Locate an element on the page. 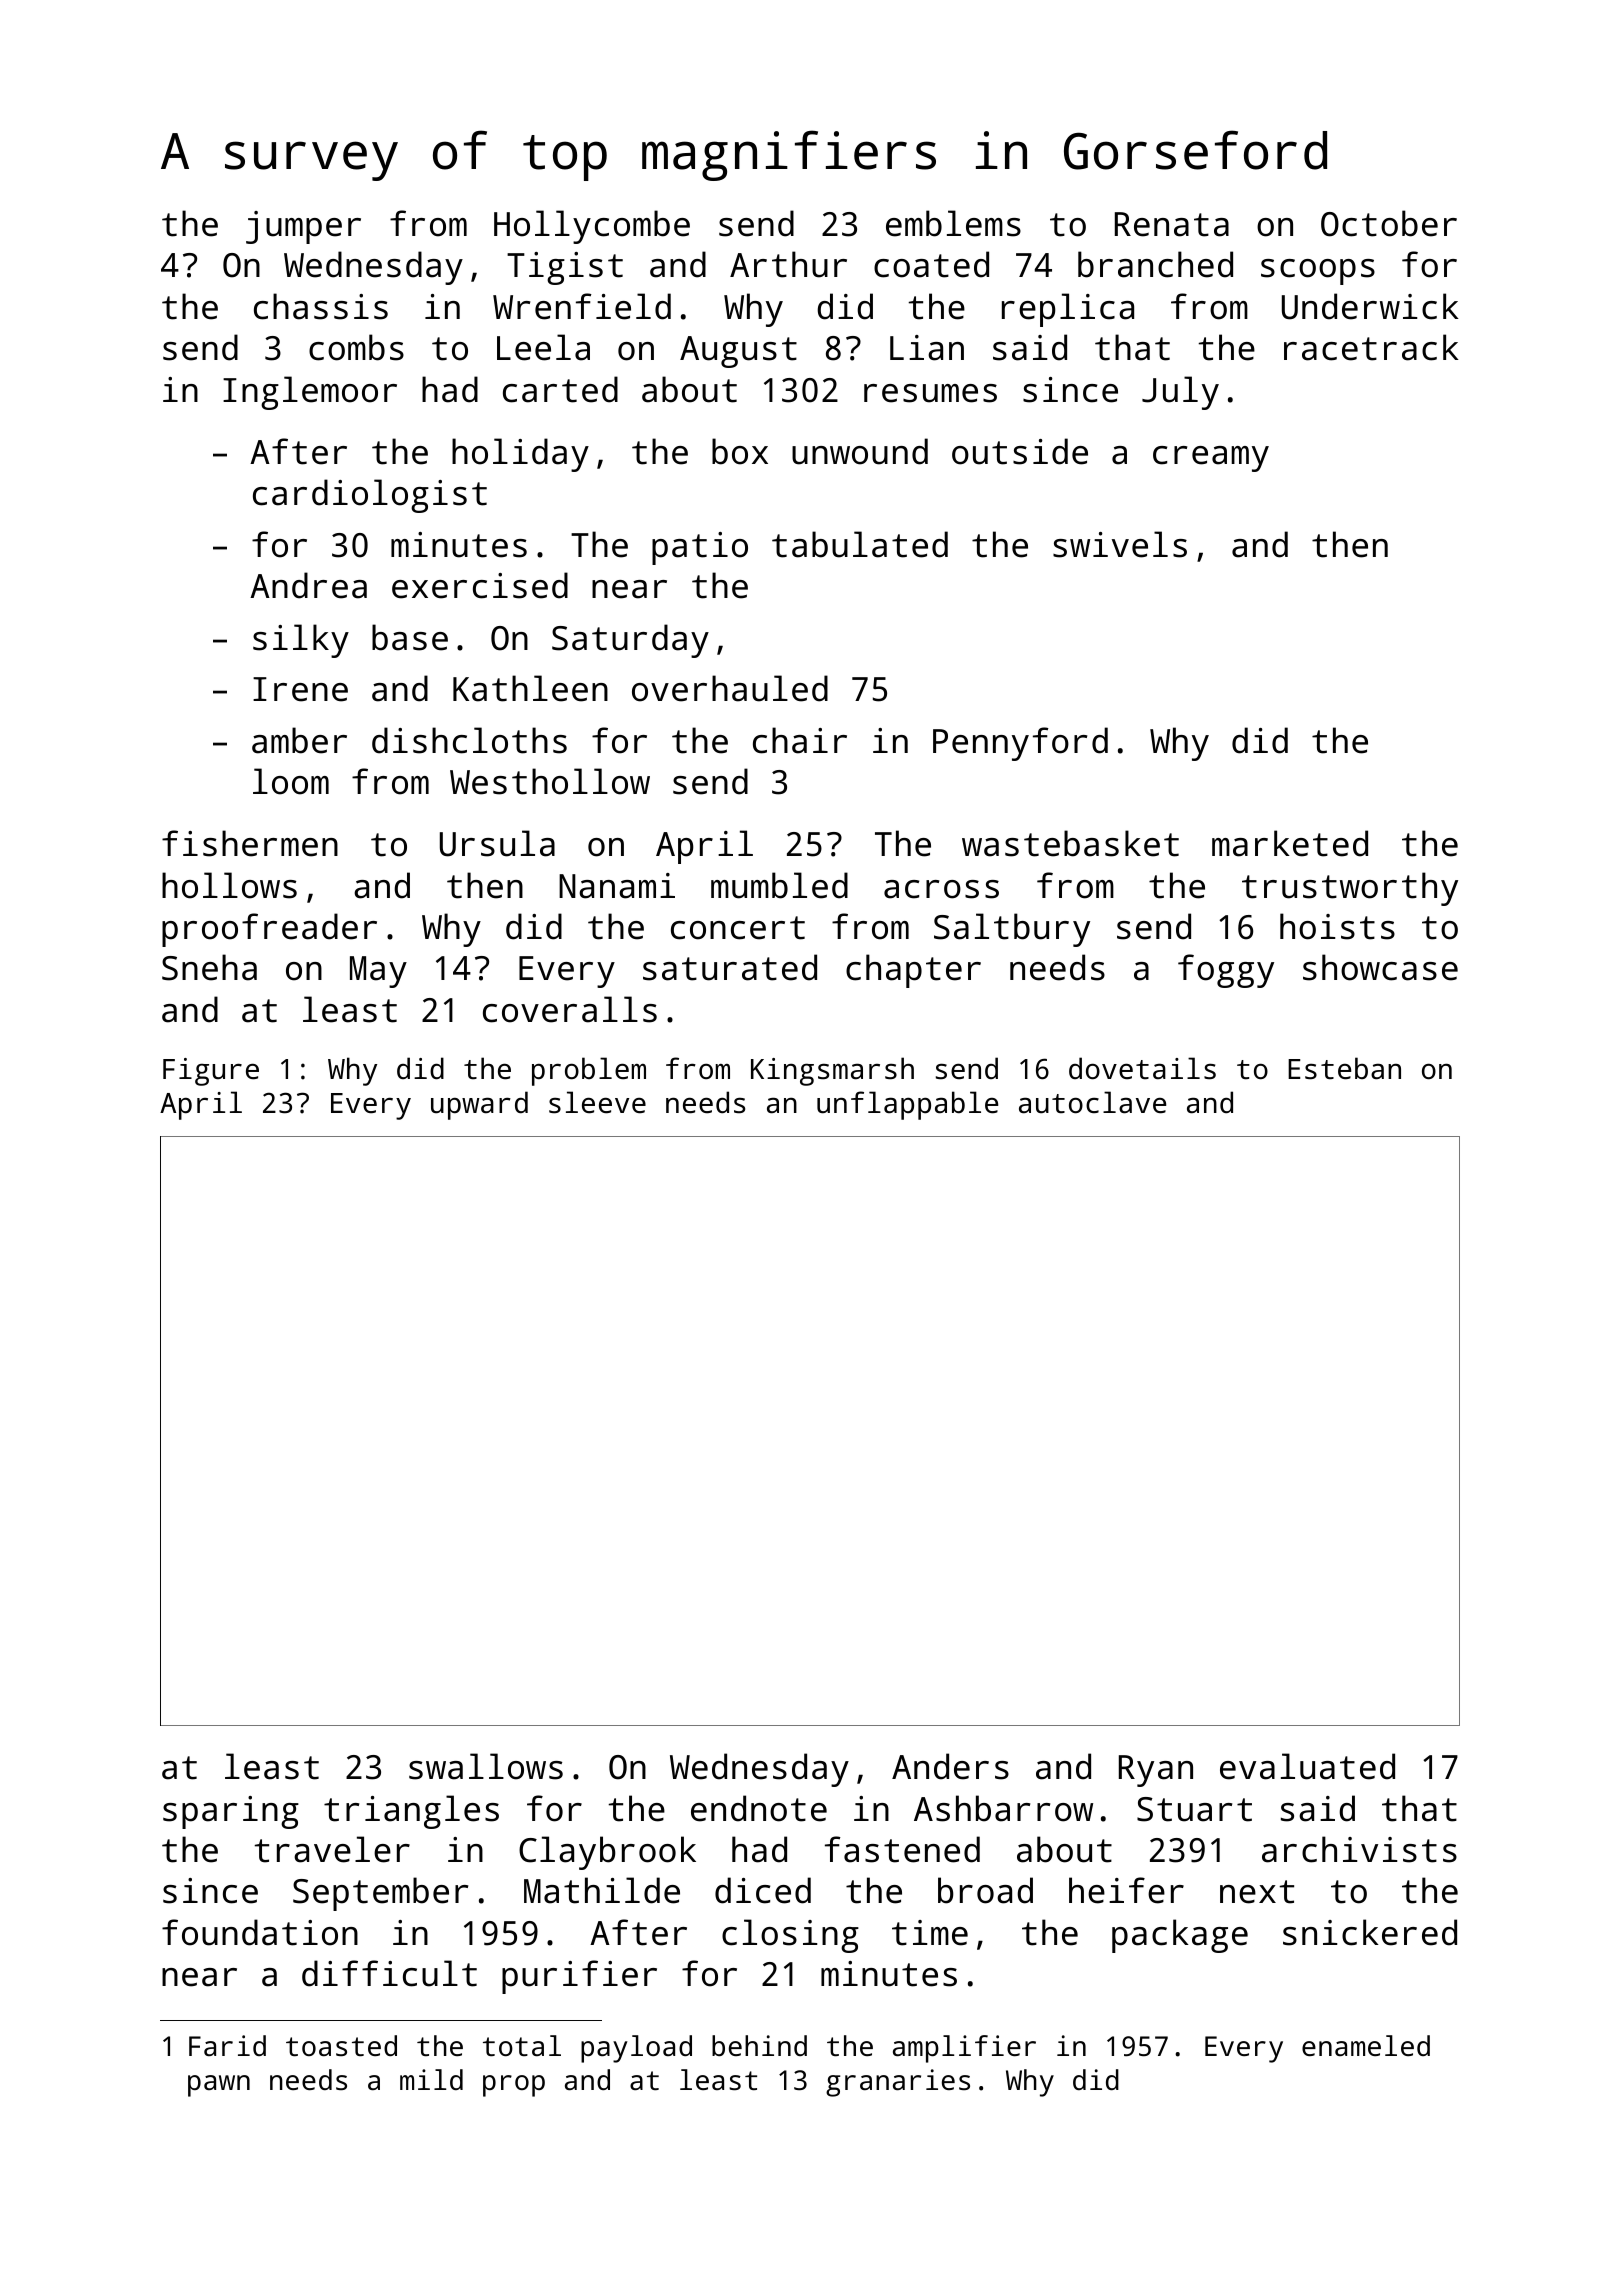  trustworthy is located at coordinates (1350, 889).
